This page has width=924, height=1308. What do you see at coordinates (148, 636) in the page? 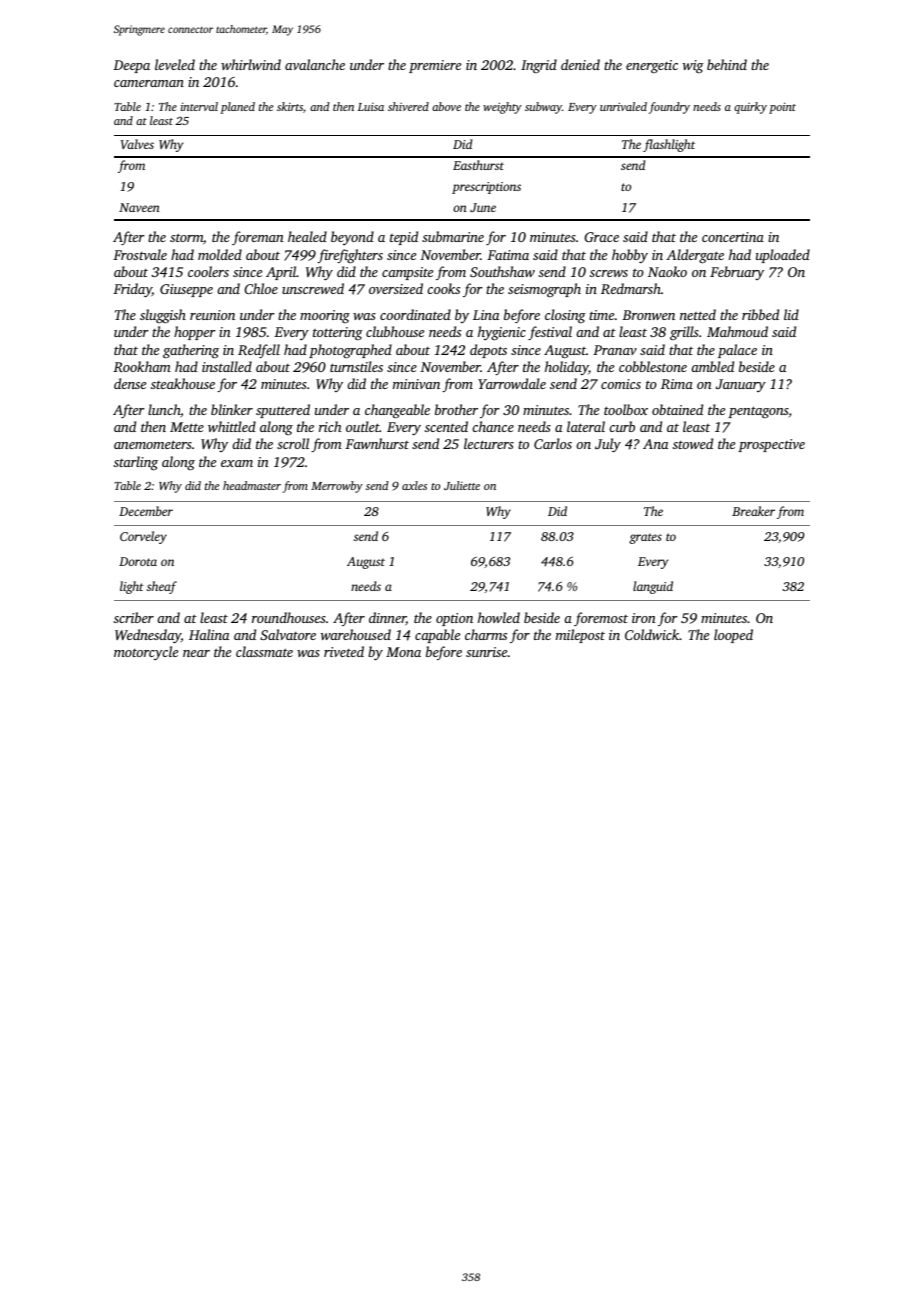
I see `Wednesday` at bounding box center [148, 636].
